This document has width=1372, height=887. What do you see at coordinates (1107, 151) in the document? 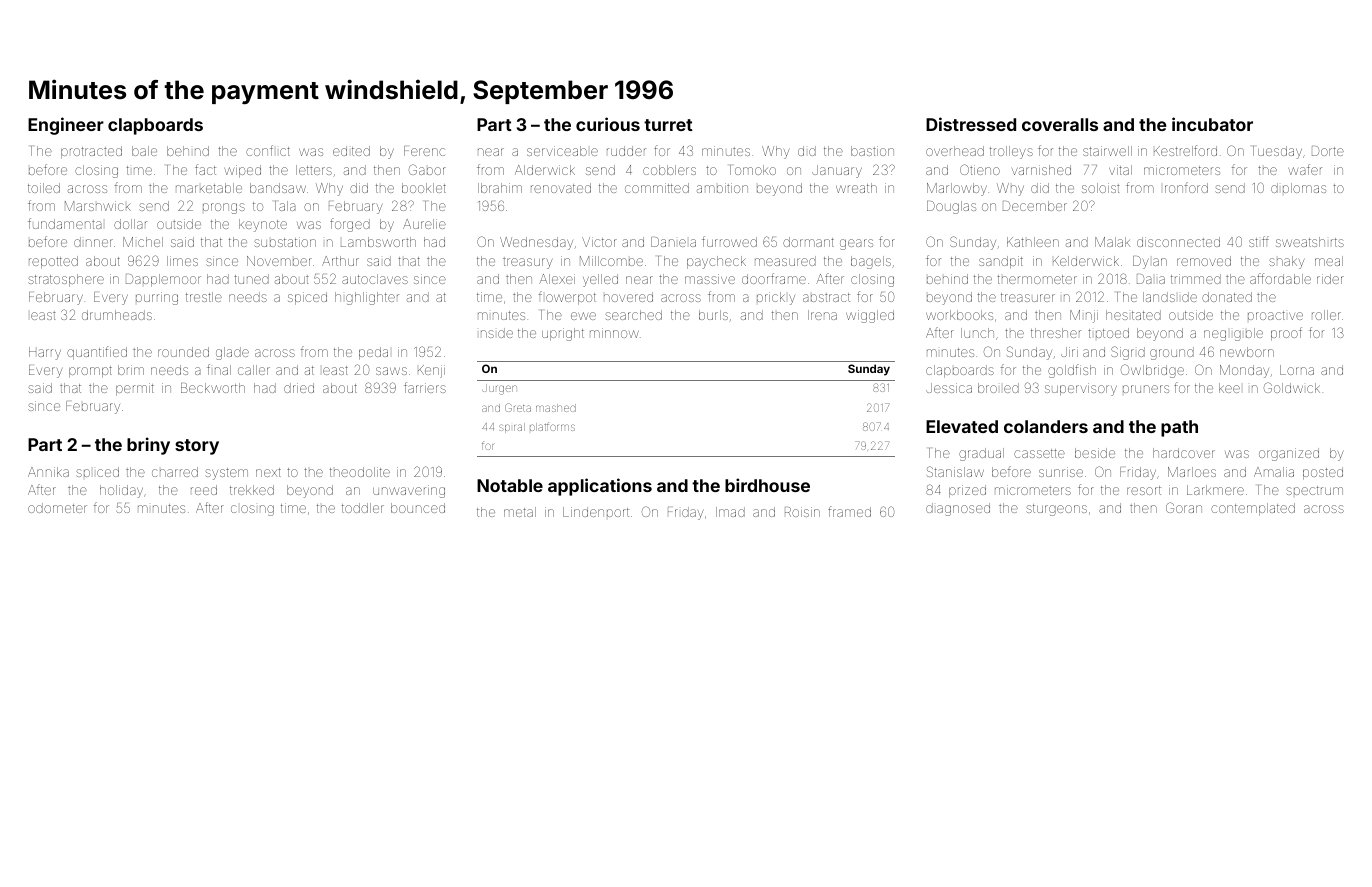
I see `stairwell` at bounding box center [1107, 151].
